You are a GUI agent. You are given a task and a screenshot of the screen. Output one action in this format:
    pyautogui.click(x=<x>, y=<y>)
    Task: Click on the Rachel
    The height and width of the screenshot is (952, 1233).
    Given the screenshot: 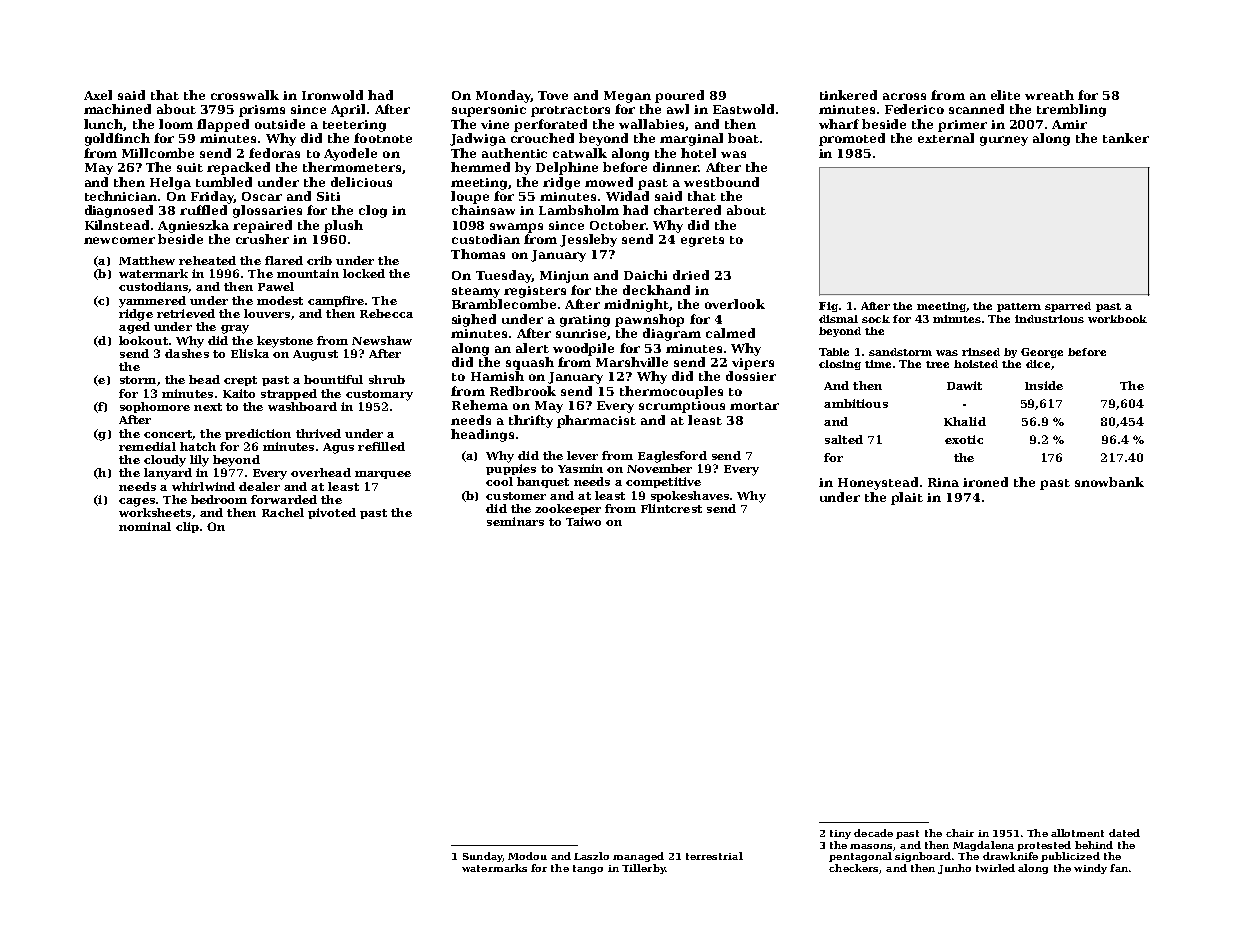 What is the action you would take?
    pyautogui.click(x=283, y=512)
